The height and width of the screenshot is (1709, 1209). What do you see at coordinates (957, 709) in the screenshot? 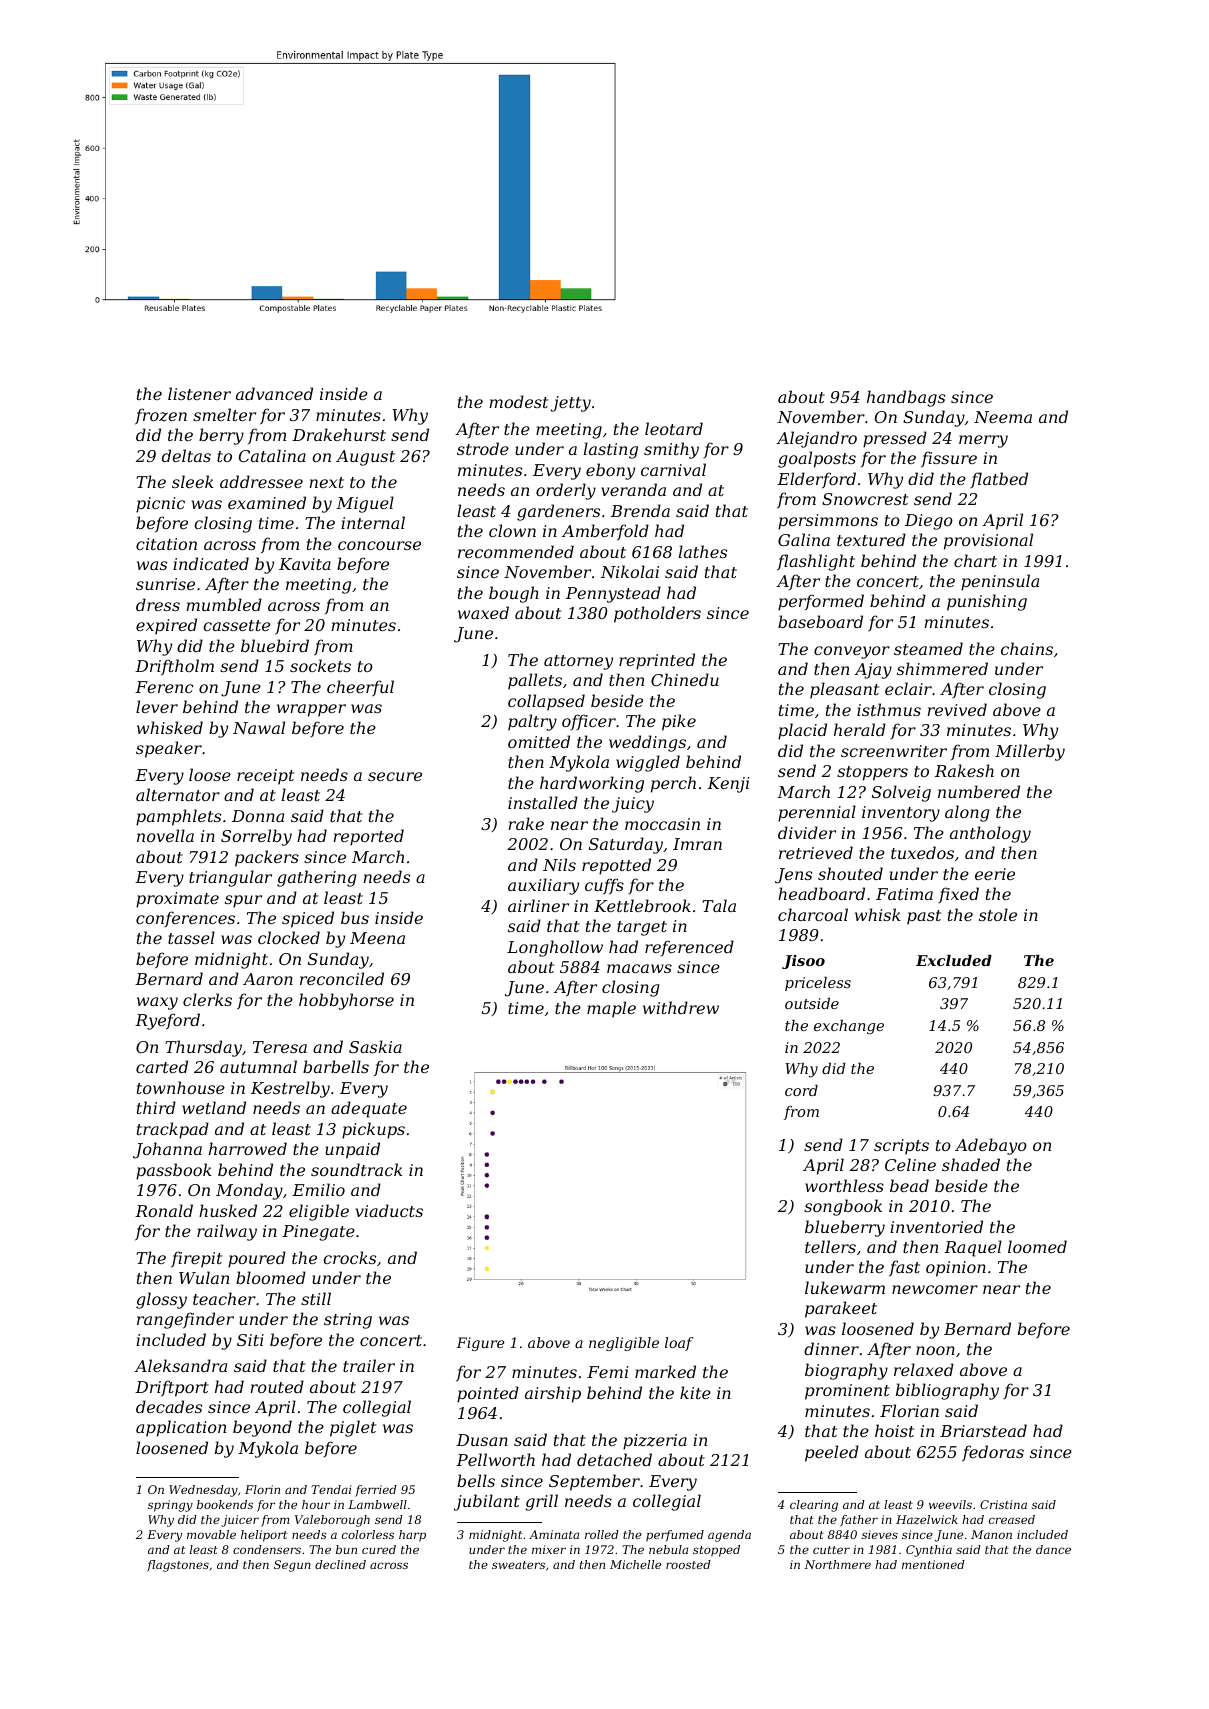
I see `revived` at bounding box center [957, 709].
